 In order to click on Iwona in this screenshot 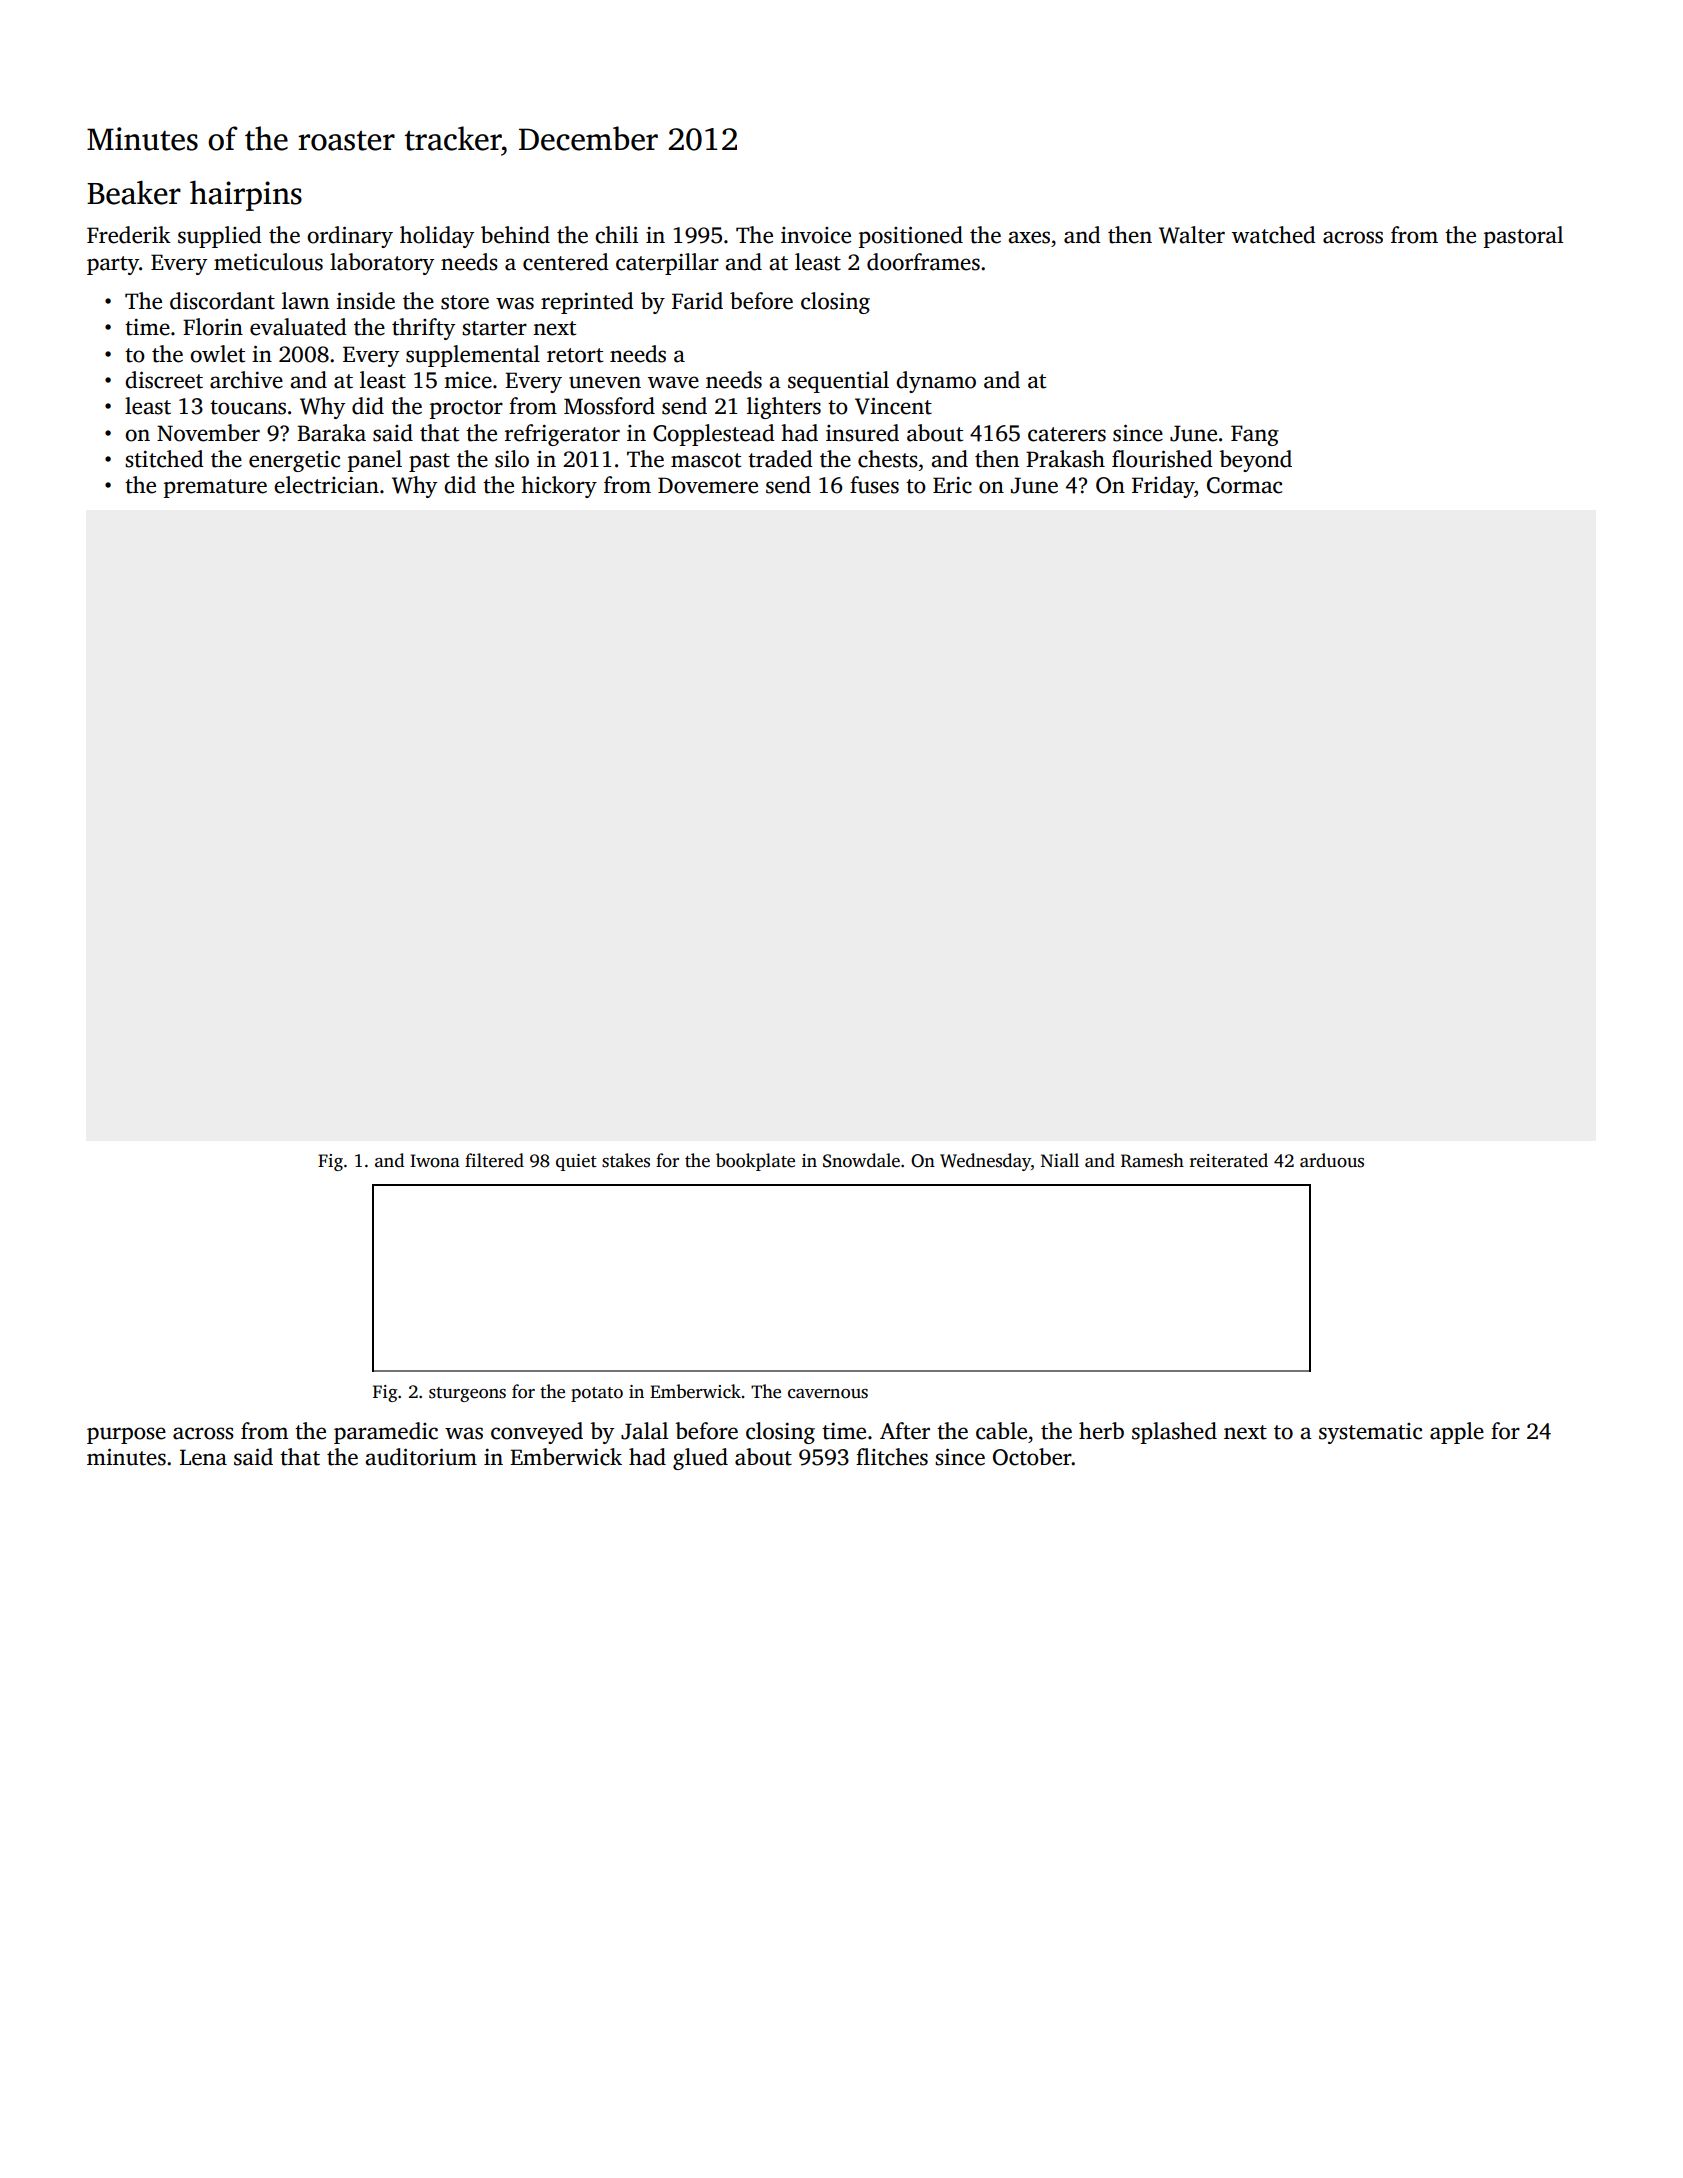, I will do `click(435, 1161)`.
